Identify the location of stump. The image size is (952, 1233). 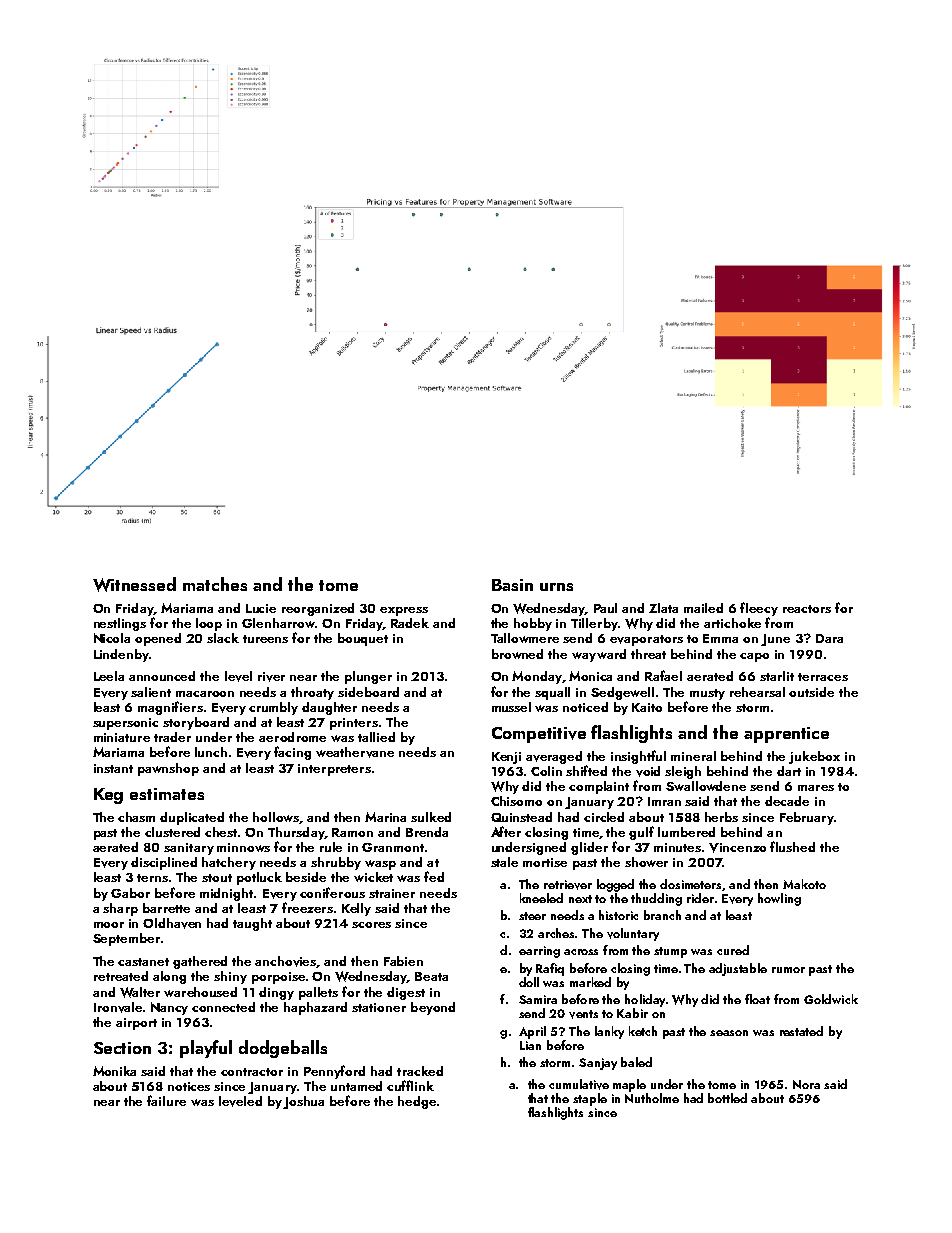
(670, 952).
